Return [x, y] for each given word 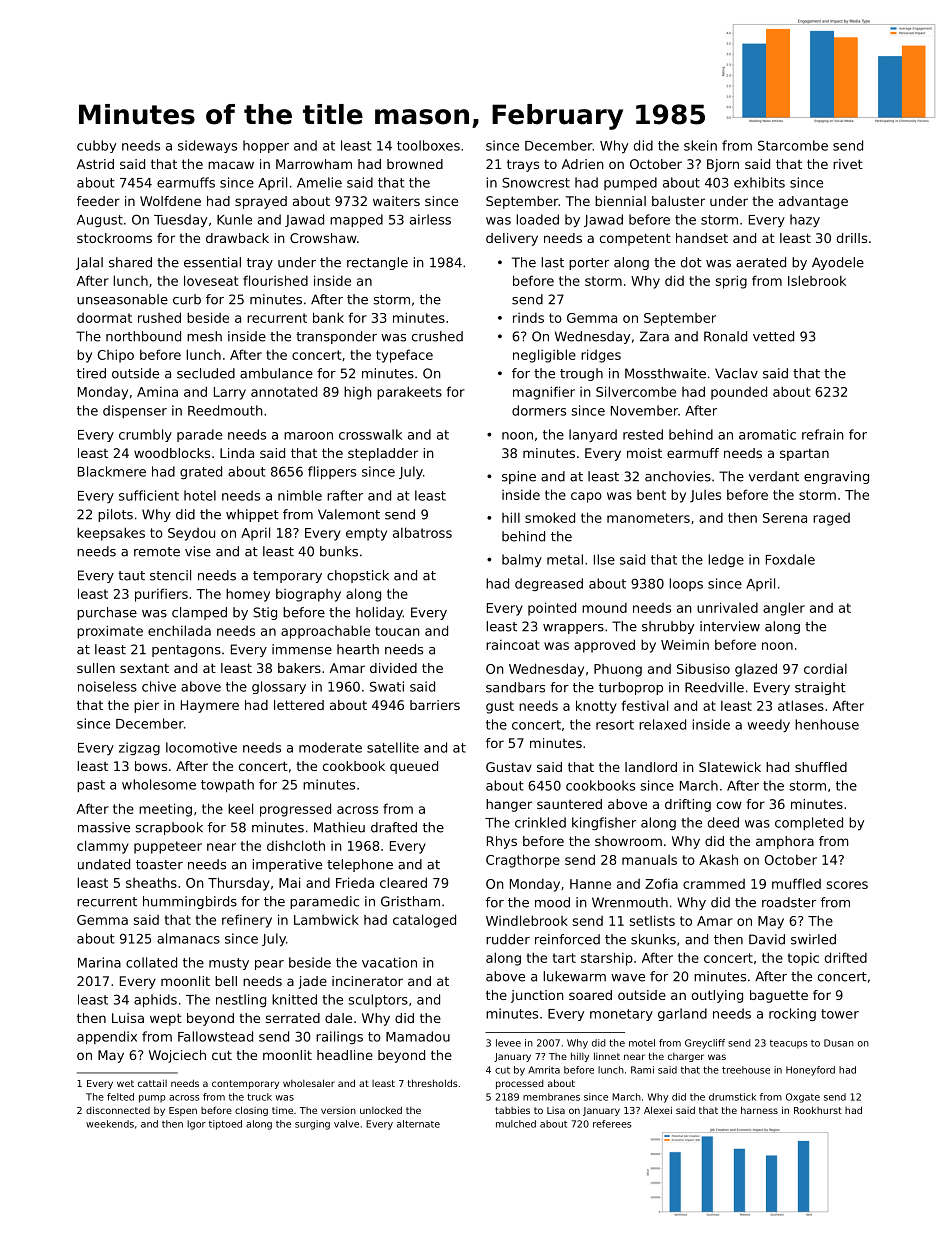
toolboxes [428, 145]
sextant [144, 668]
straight [820, 688]
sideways [207, 146]
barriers [435, 705]
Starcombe [793, 145]
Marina [99, 962]
